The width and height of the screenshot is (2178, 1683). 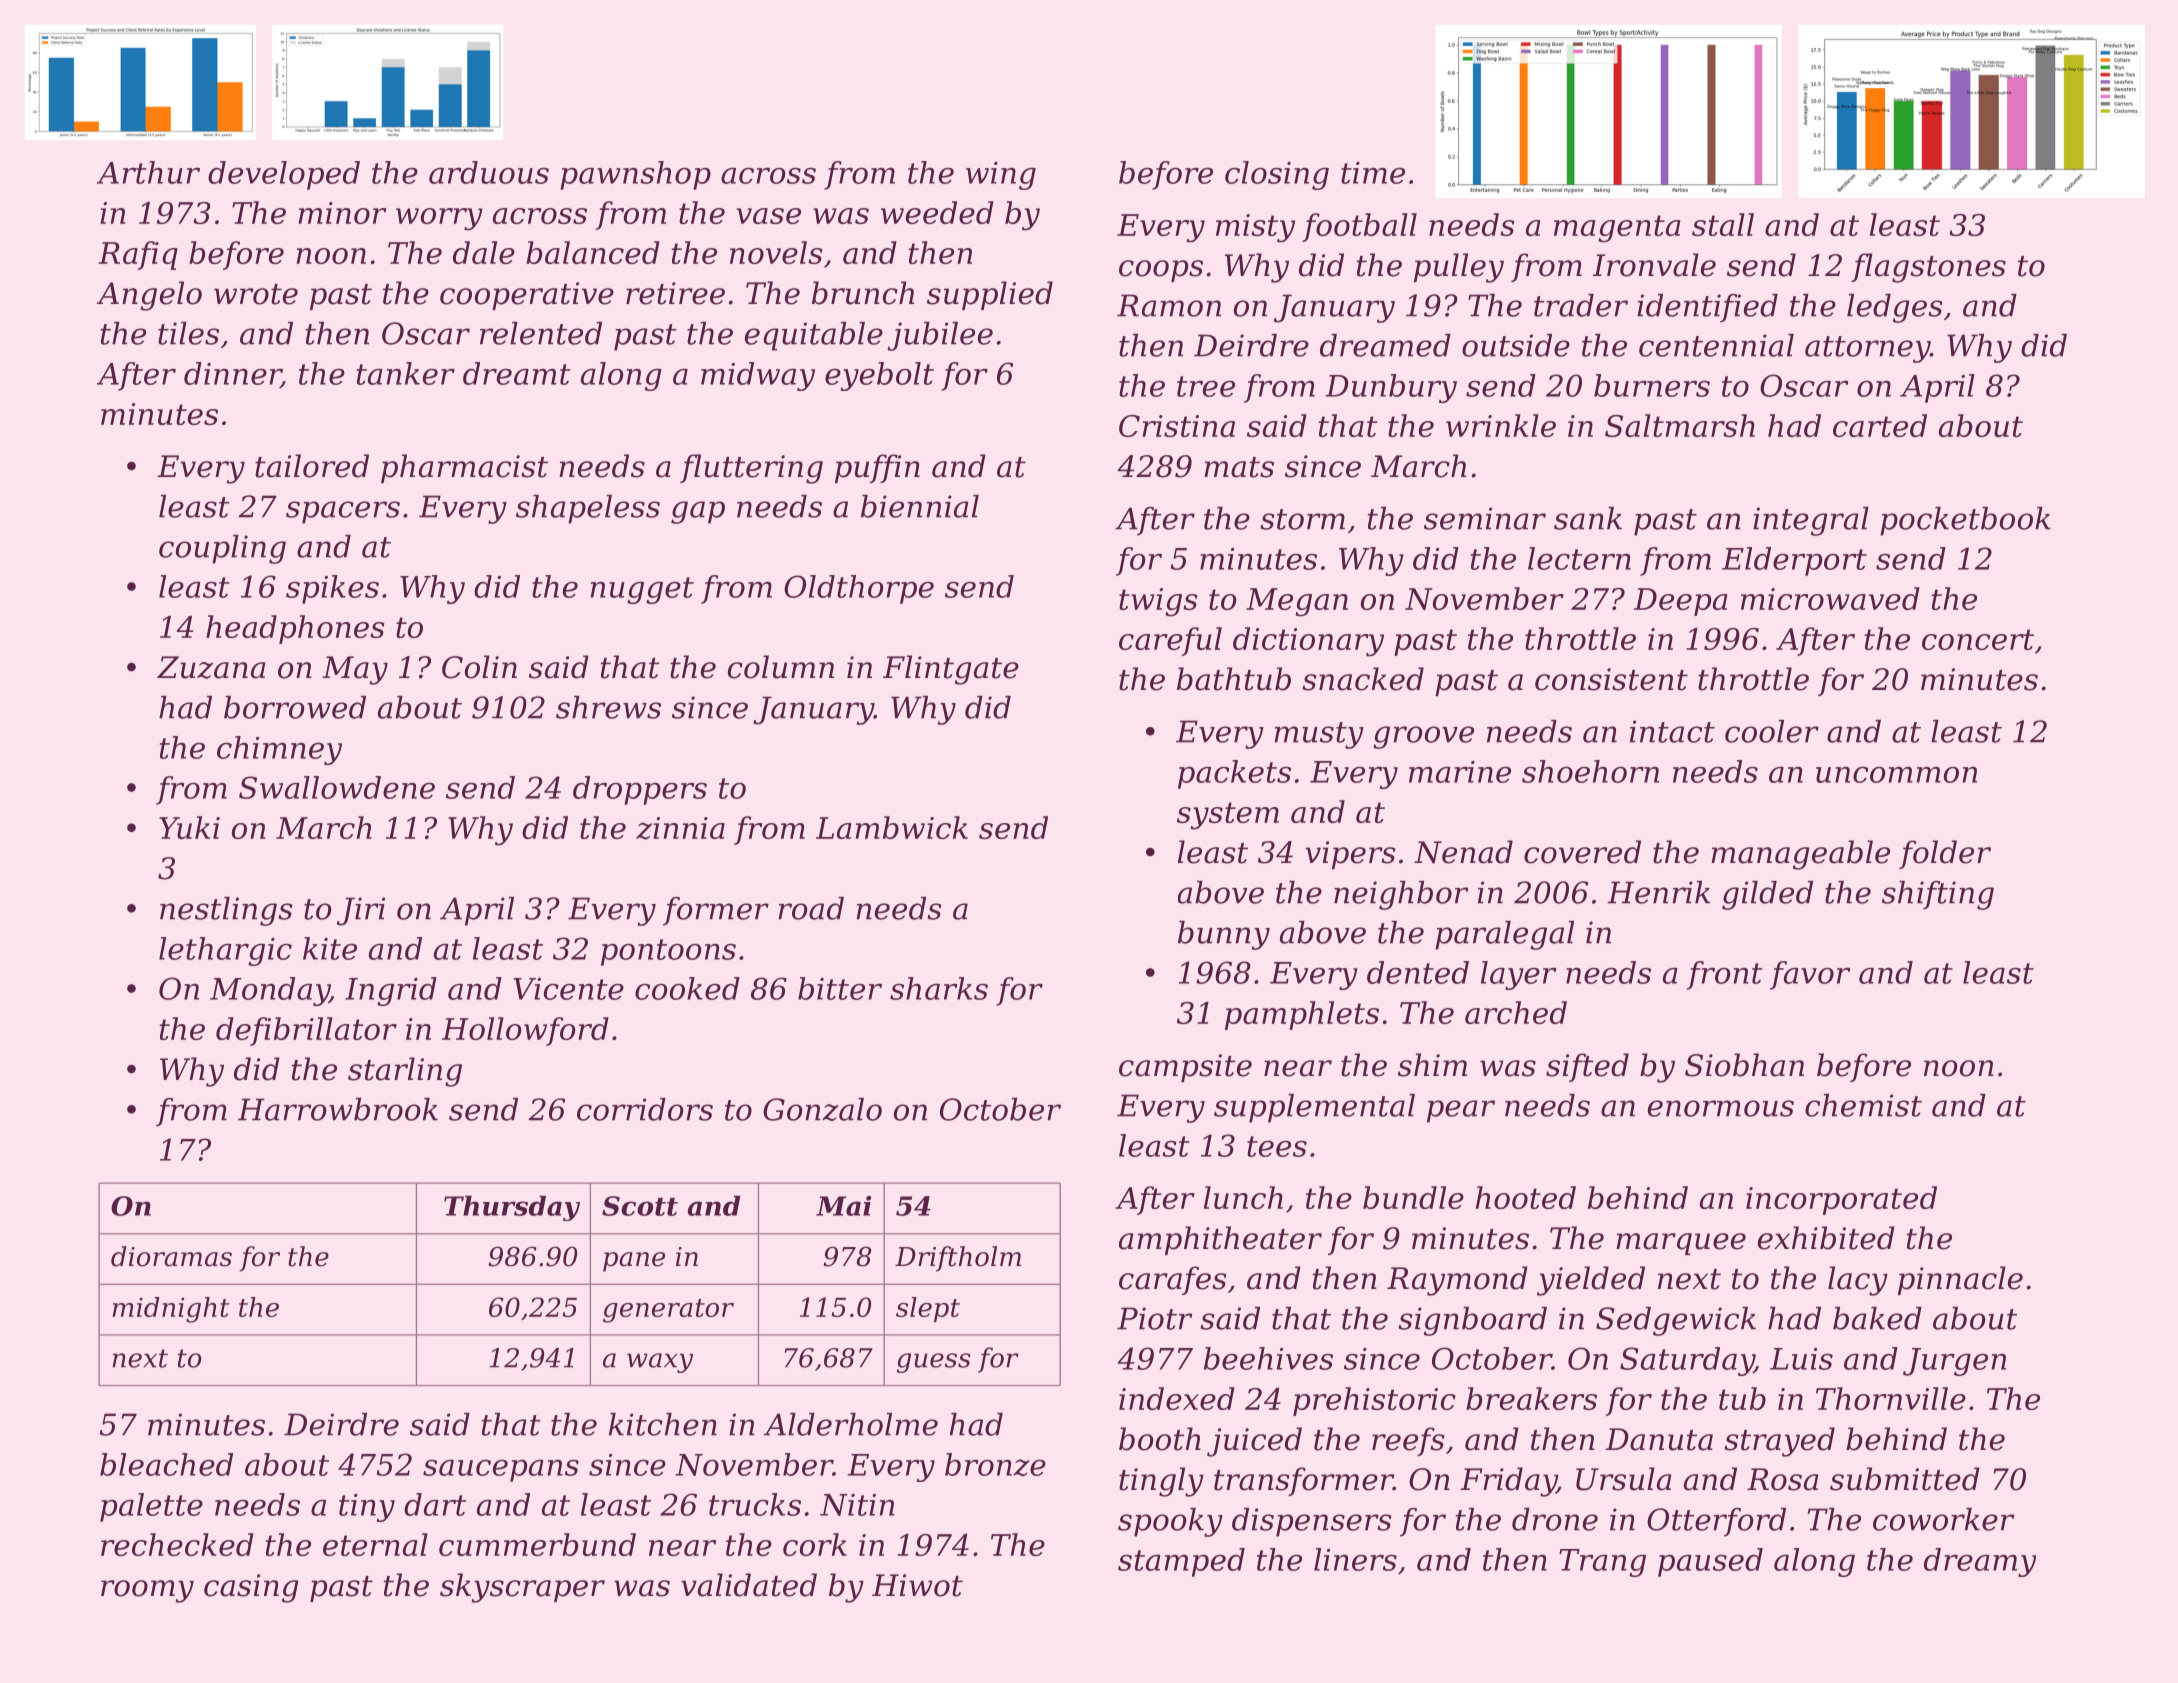 What do you see at coordinates (608, 707) in the screenshot?
I see `shrews` at bounding box center [608, 707].
